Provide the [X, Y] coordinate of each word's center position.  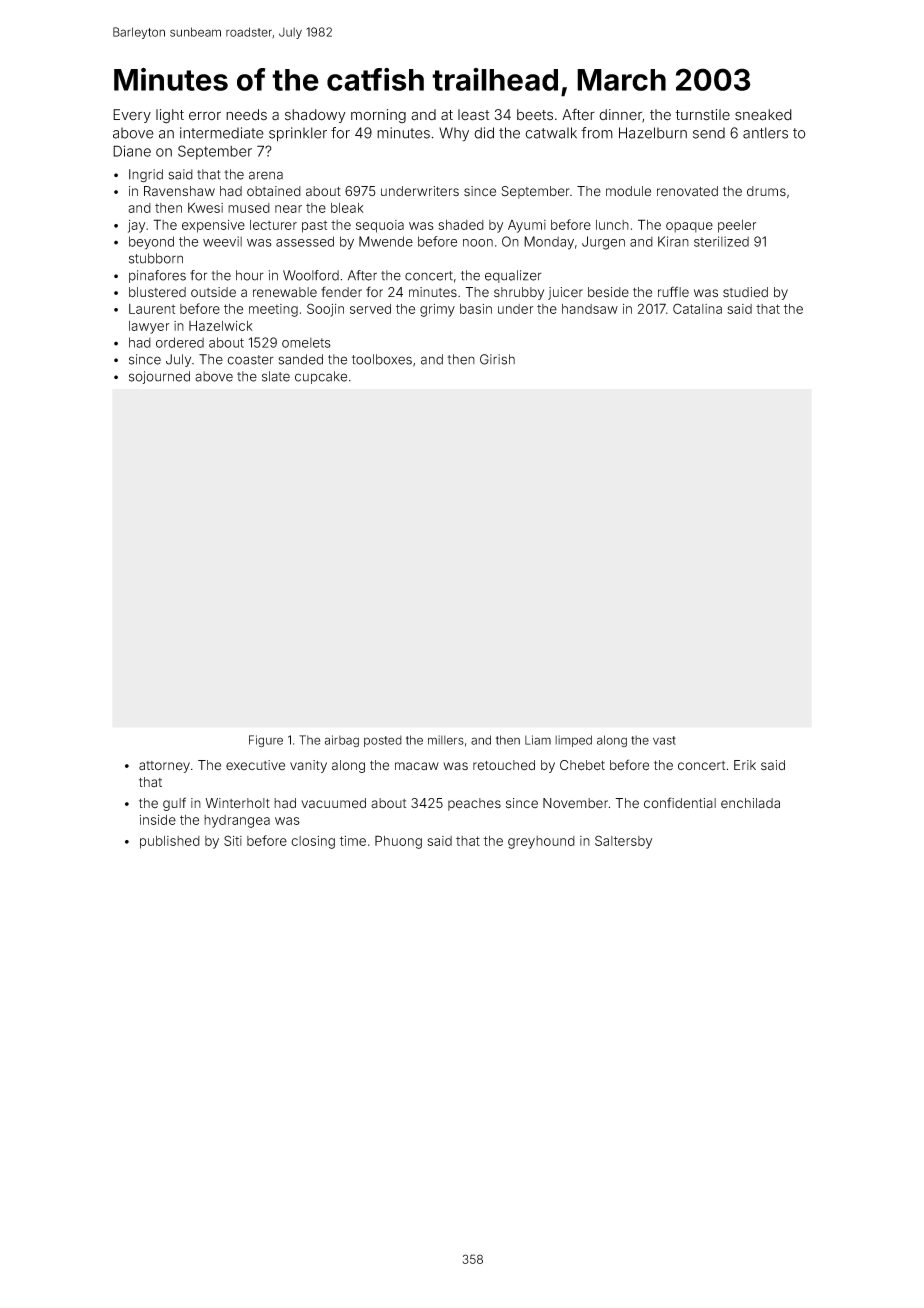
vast [664, 740]
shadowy [315, 116]
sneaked [763, 115]
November [575, 803]
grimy [437, 310]
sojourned [159, 377]
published [170, 842]
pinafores [157, 276]
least [474, 115]
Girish [497, 359]
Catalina [697, 308]
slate [276, 376]
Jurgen [603, 243]
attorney [164, 767]
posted [383, 741]
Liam [538, 740]
